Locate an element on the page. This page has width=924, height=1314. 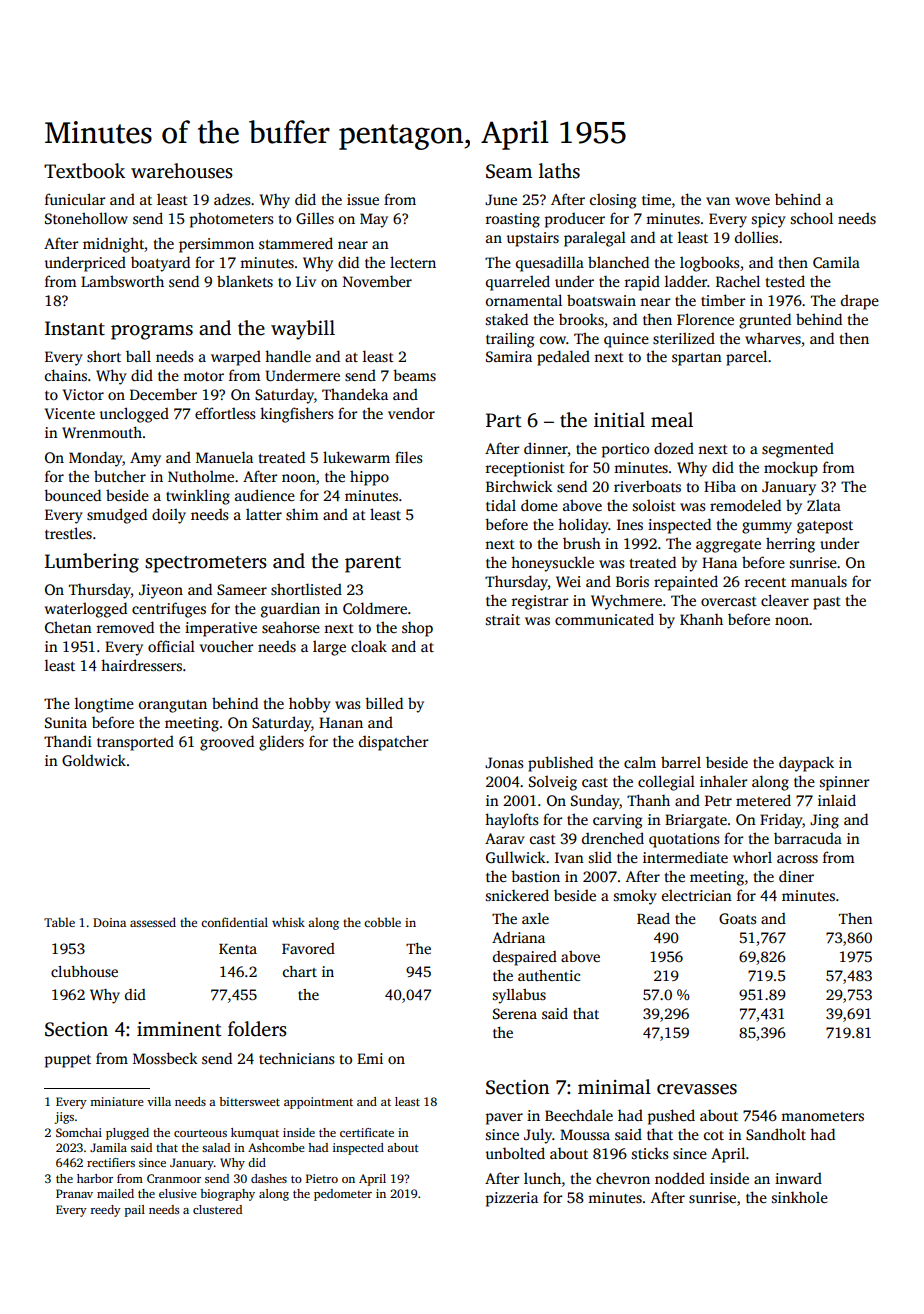
inhaler is located at coordinates (723, 781).
